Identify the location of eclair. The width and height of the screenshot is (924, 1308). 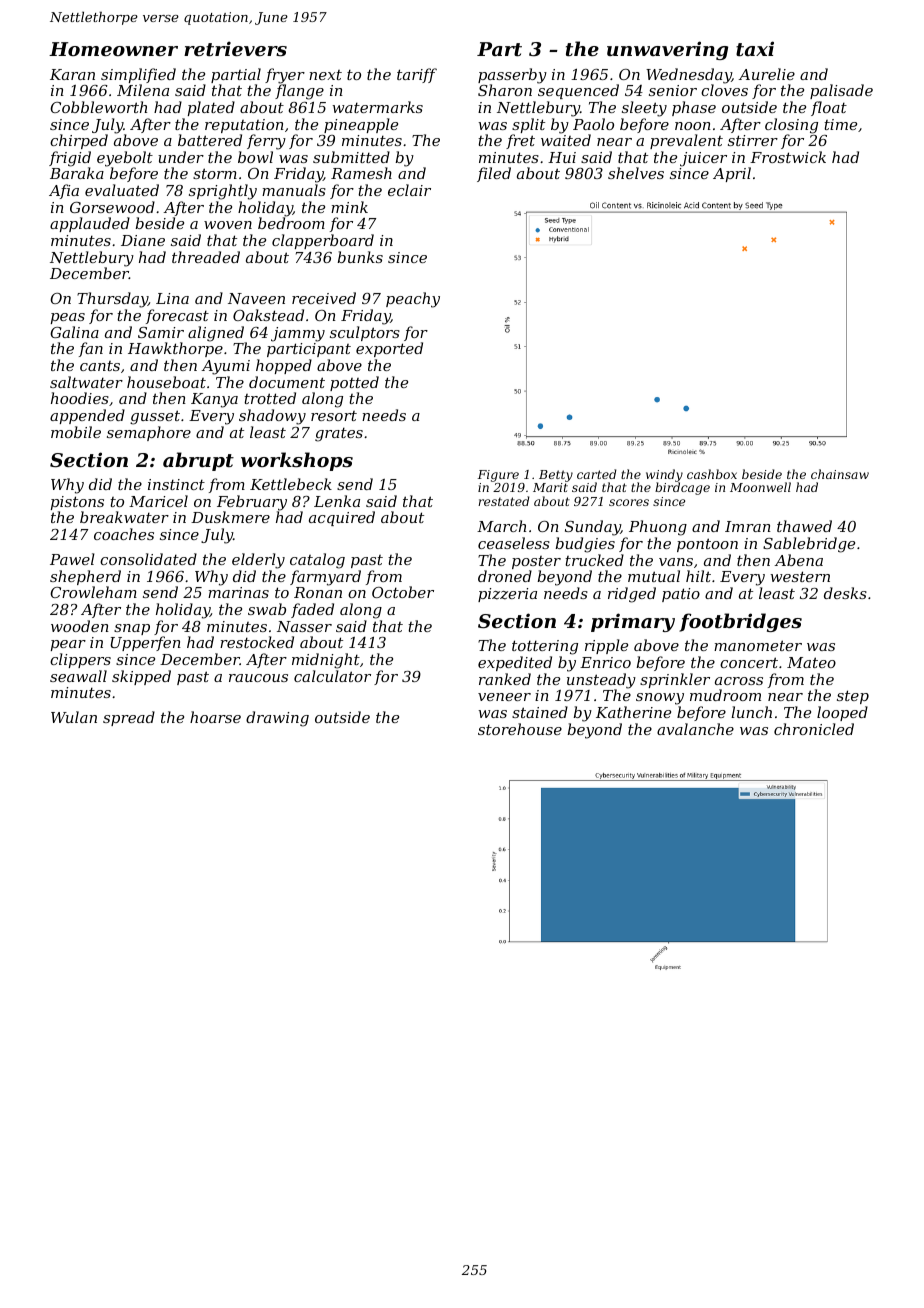
(409, 190).
